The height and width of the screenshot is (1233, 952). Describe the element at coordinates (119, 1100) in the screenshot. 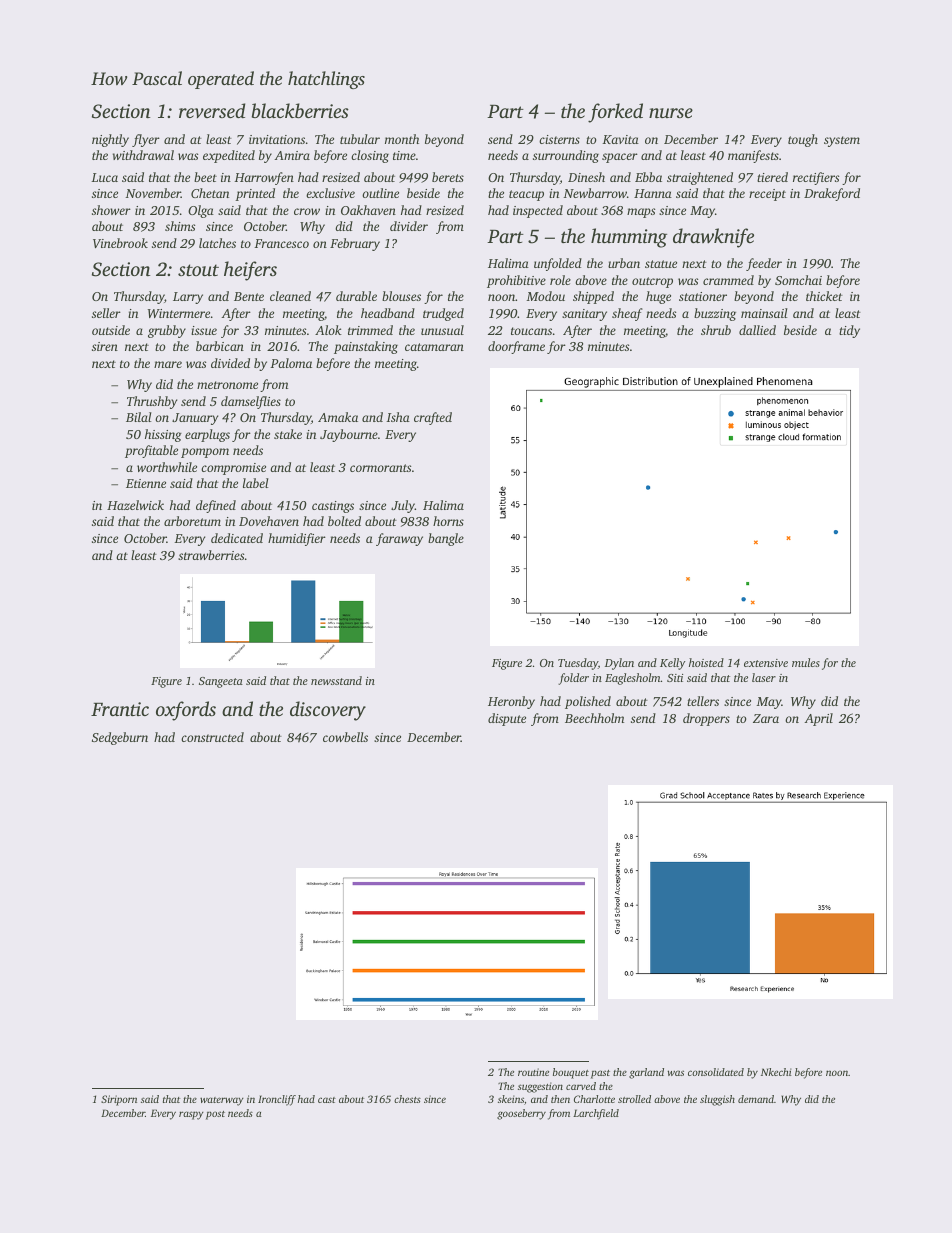

I see `Siriporn` at that location.
